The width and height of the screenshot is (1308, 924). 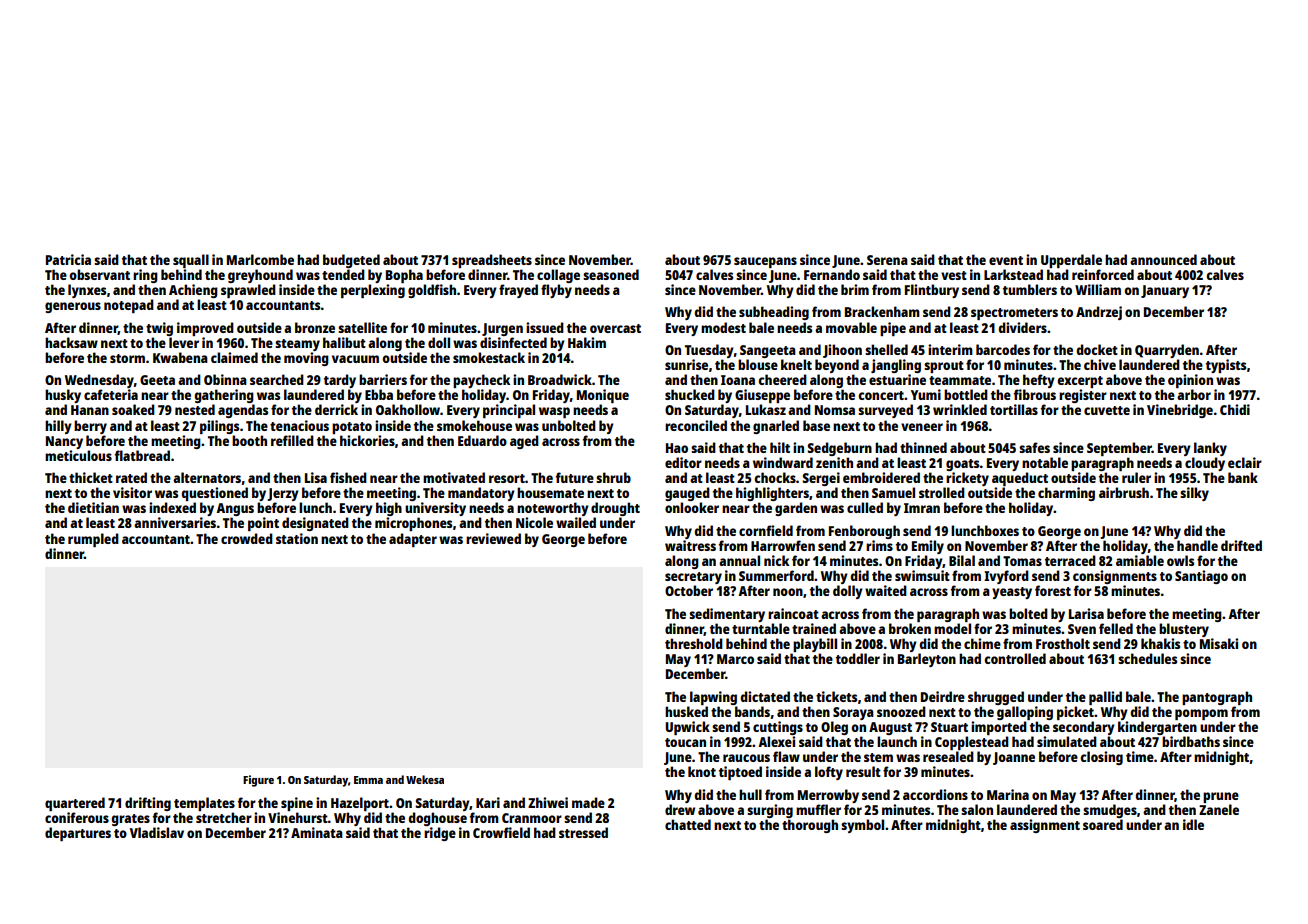 I want to click on templates, so click(x=204, y=804).
